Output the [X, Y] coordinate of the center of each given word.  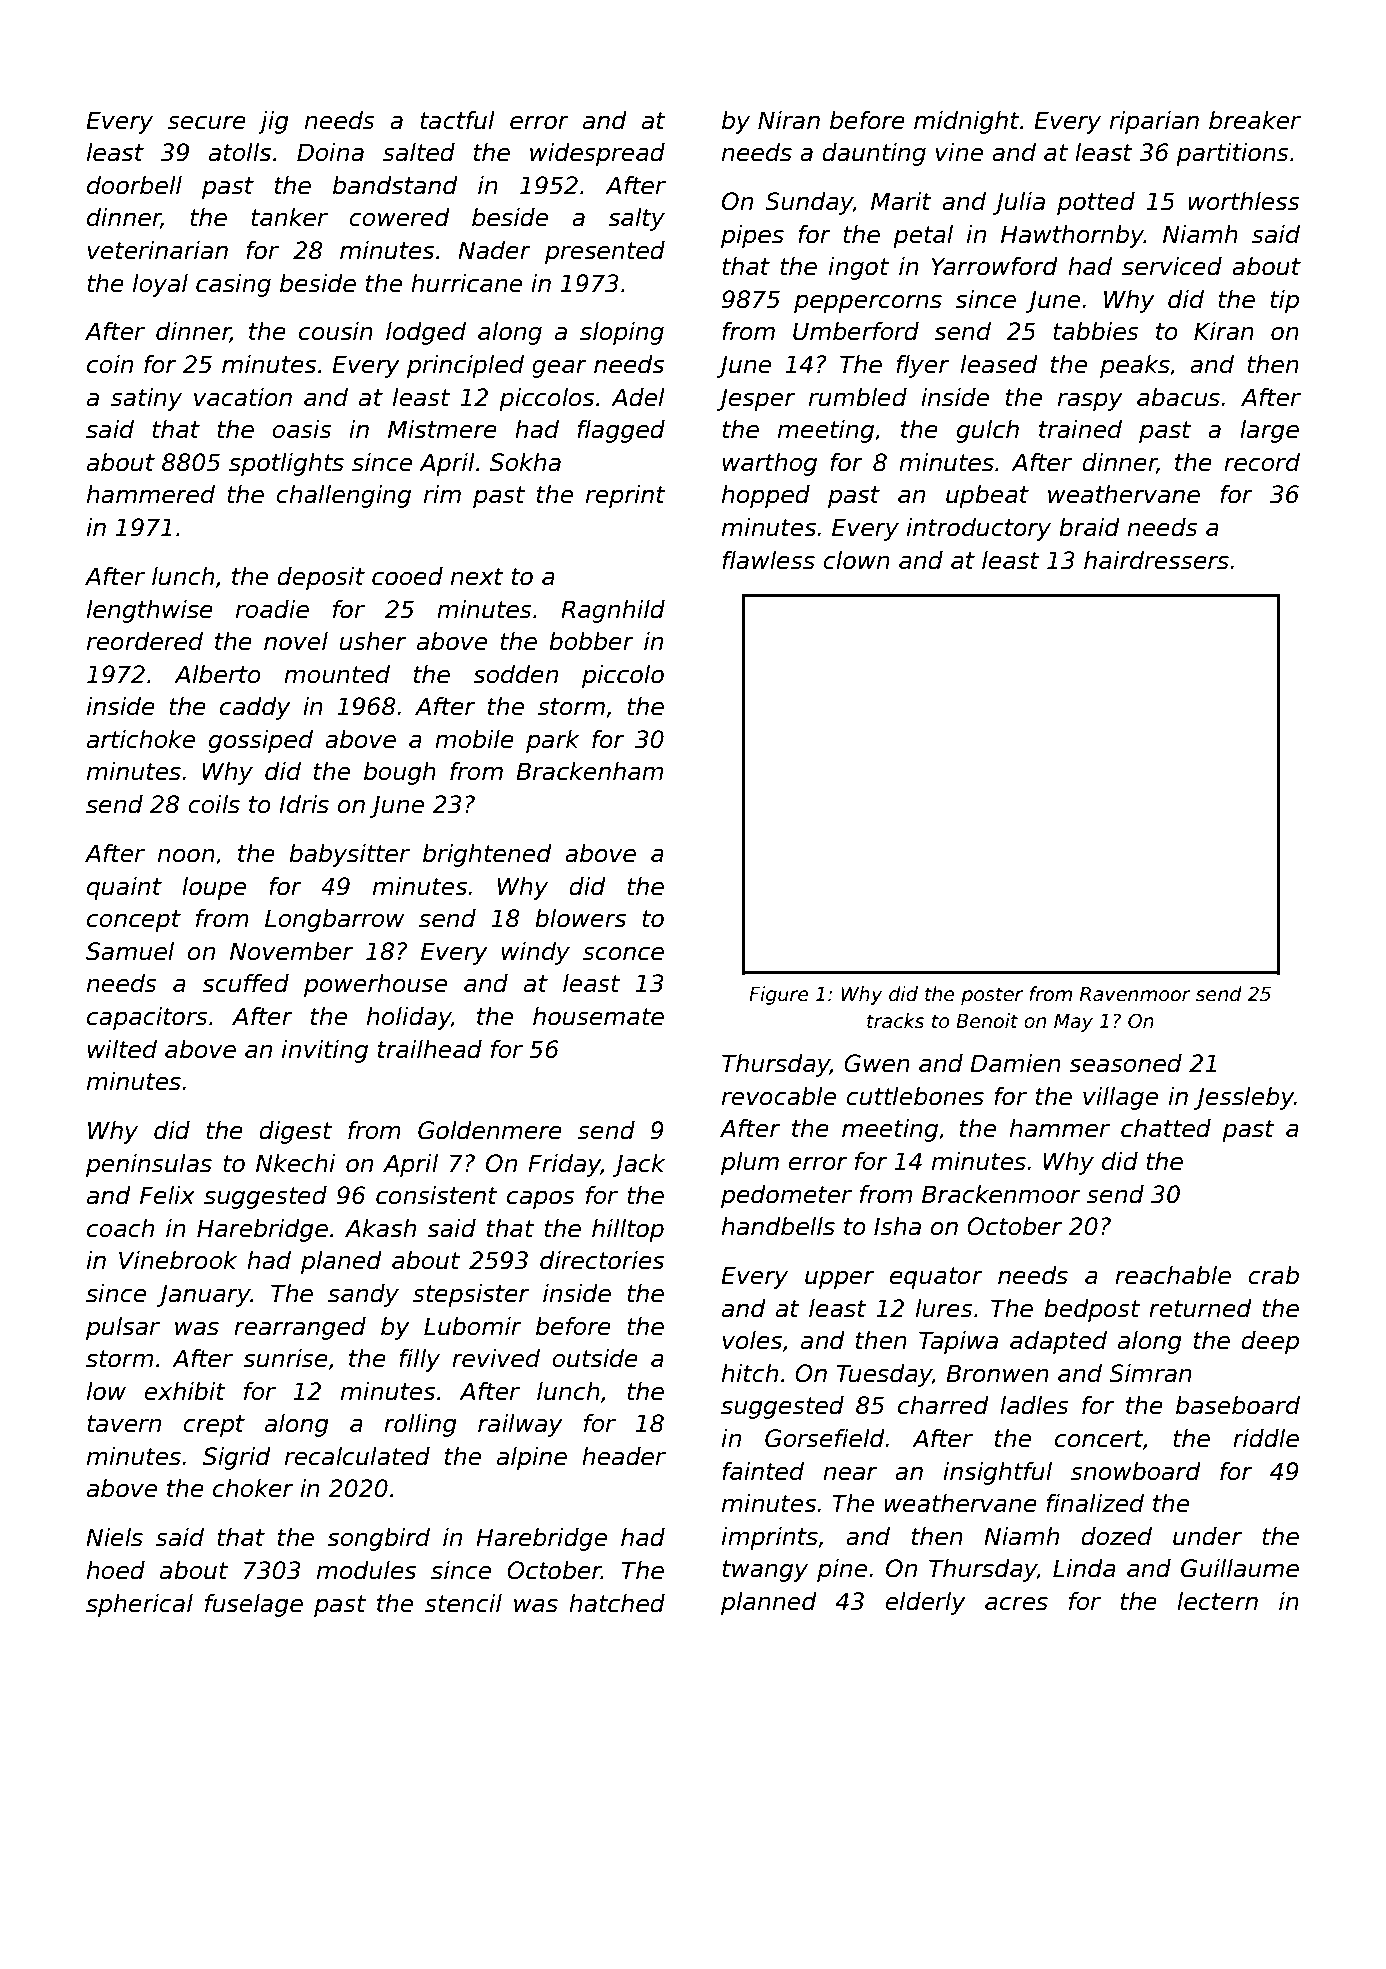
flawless [768, 560]
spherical [139, 1605]
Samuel [130, 951]
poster [992, 996]
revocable [779, 1096]
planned [769, 1603]
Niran [789, 120]
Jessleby [1244, 1098]
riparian [1154, 122]
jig [273, 122]
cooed [407, 576]
